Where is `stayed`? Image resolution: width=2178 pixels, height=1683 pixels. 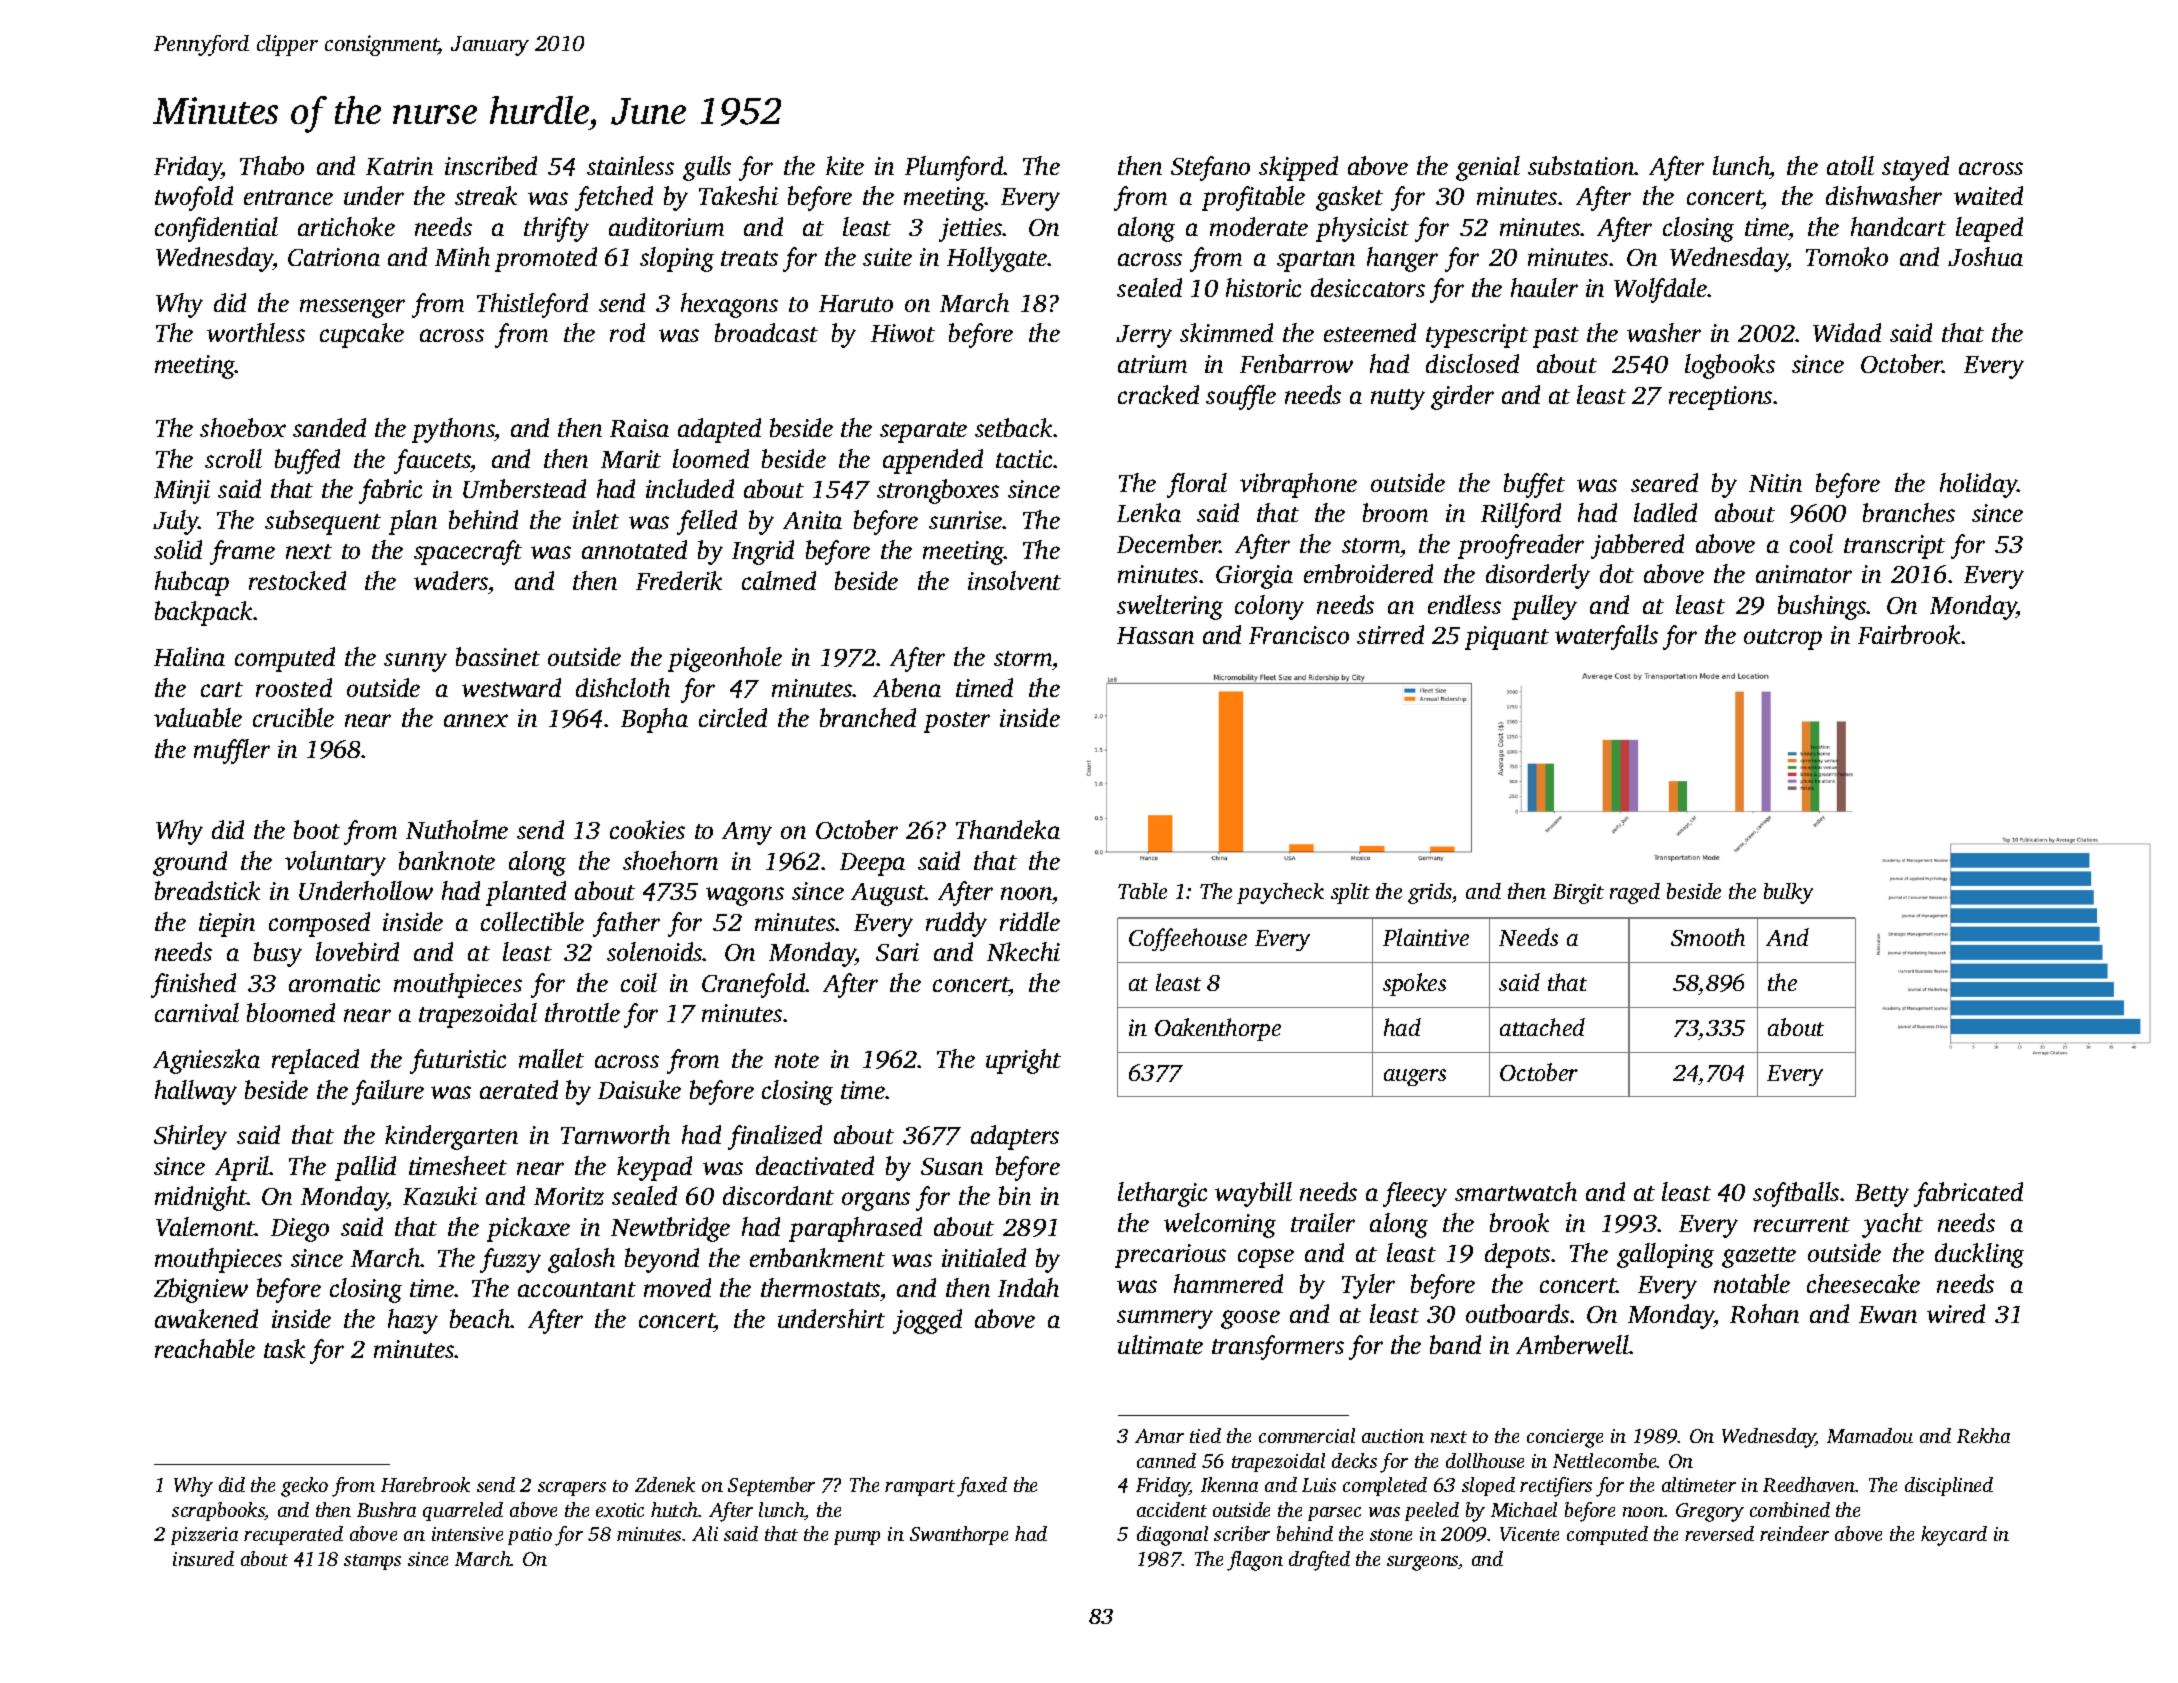 stayed is located at coordinates (1915, 168).
